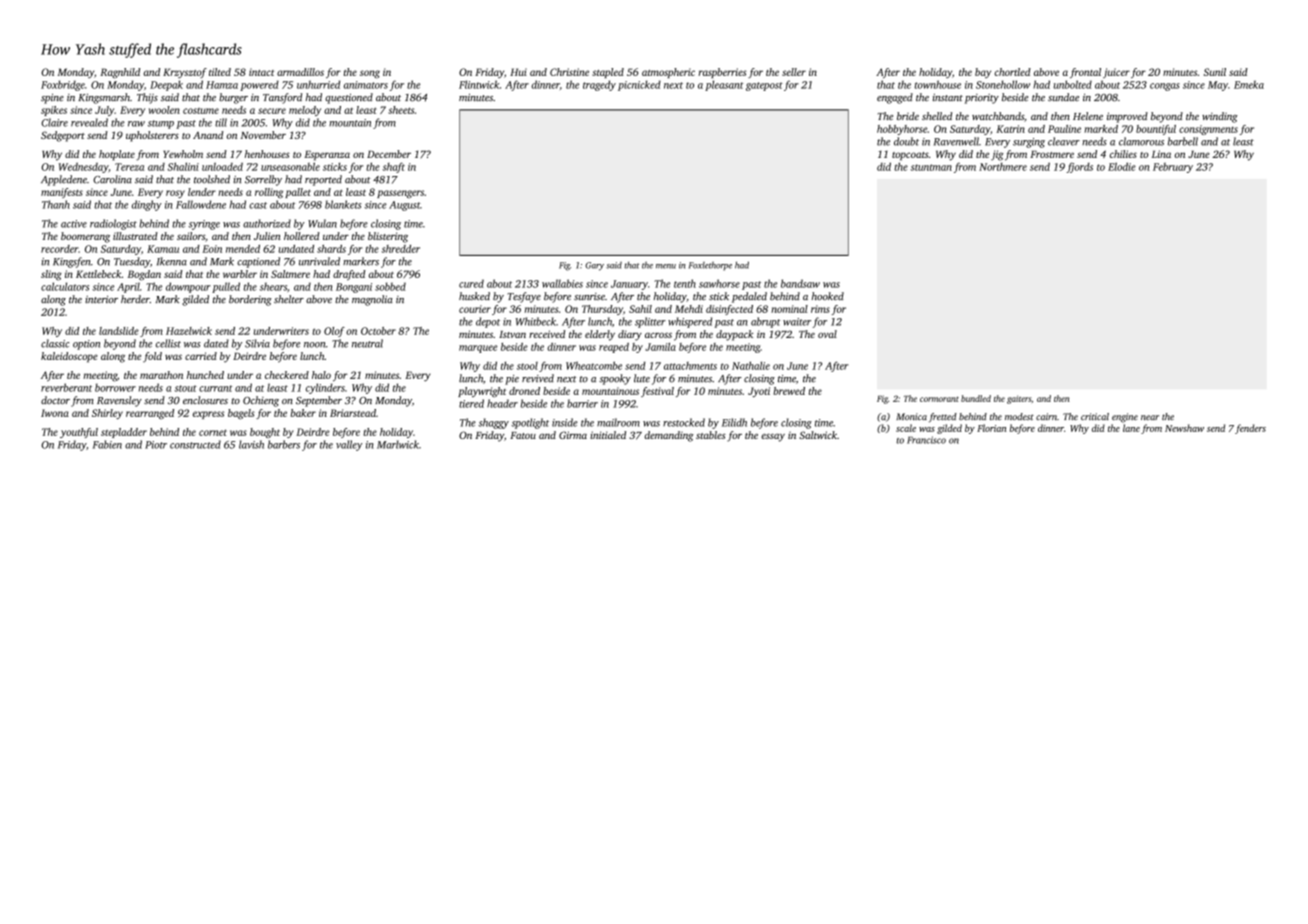 This page has height=924, width=1308. Describe the element at coordinates (1019, 399) in the page. I see `gaiters` at that location.
